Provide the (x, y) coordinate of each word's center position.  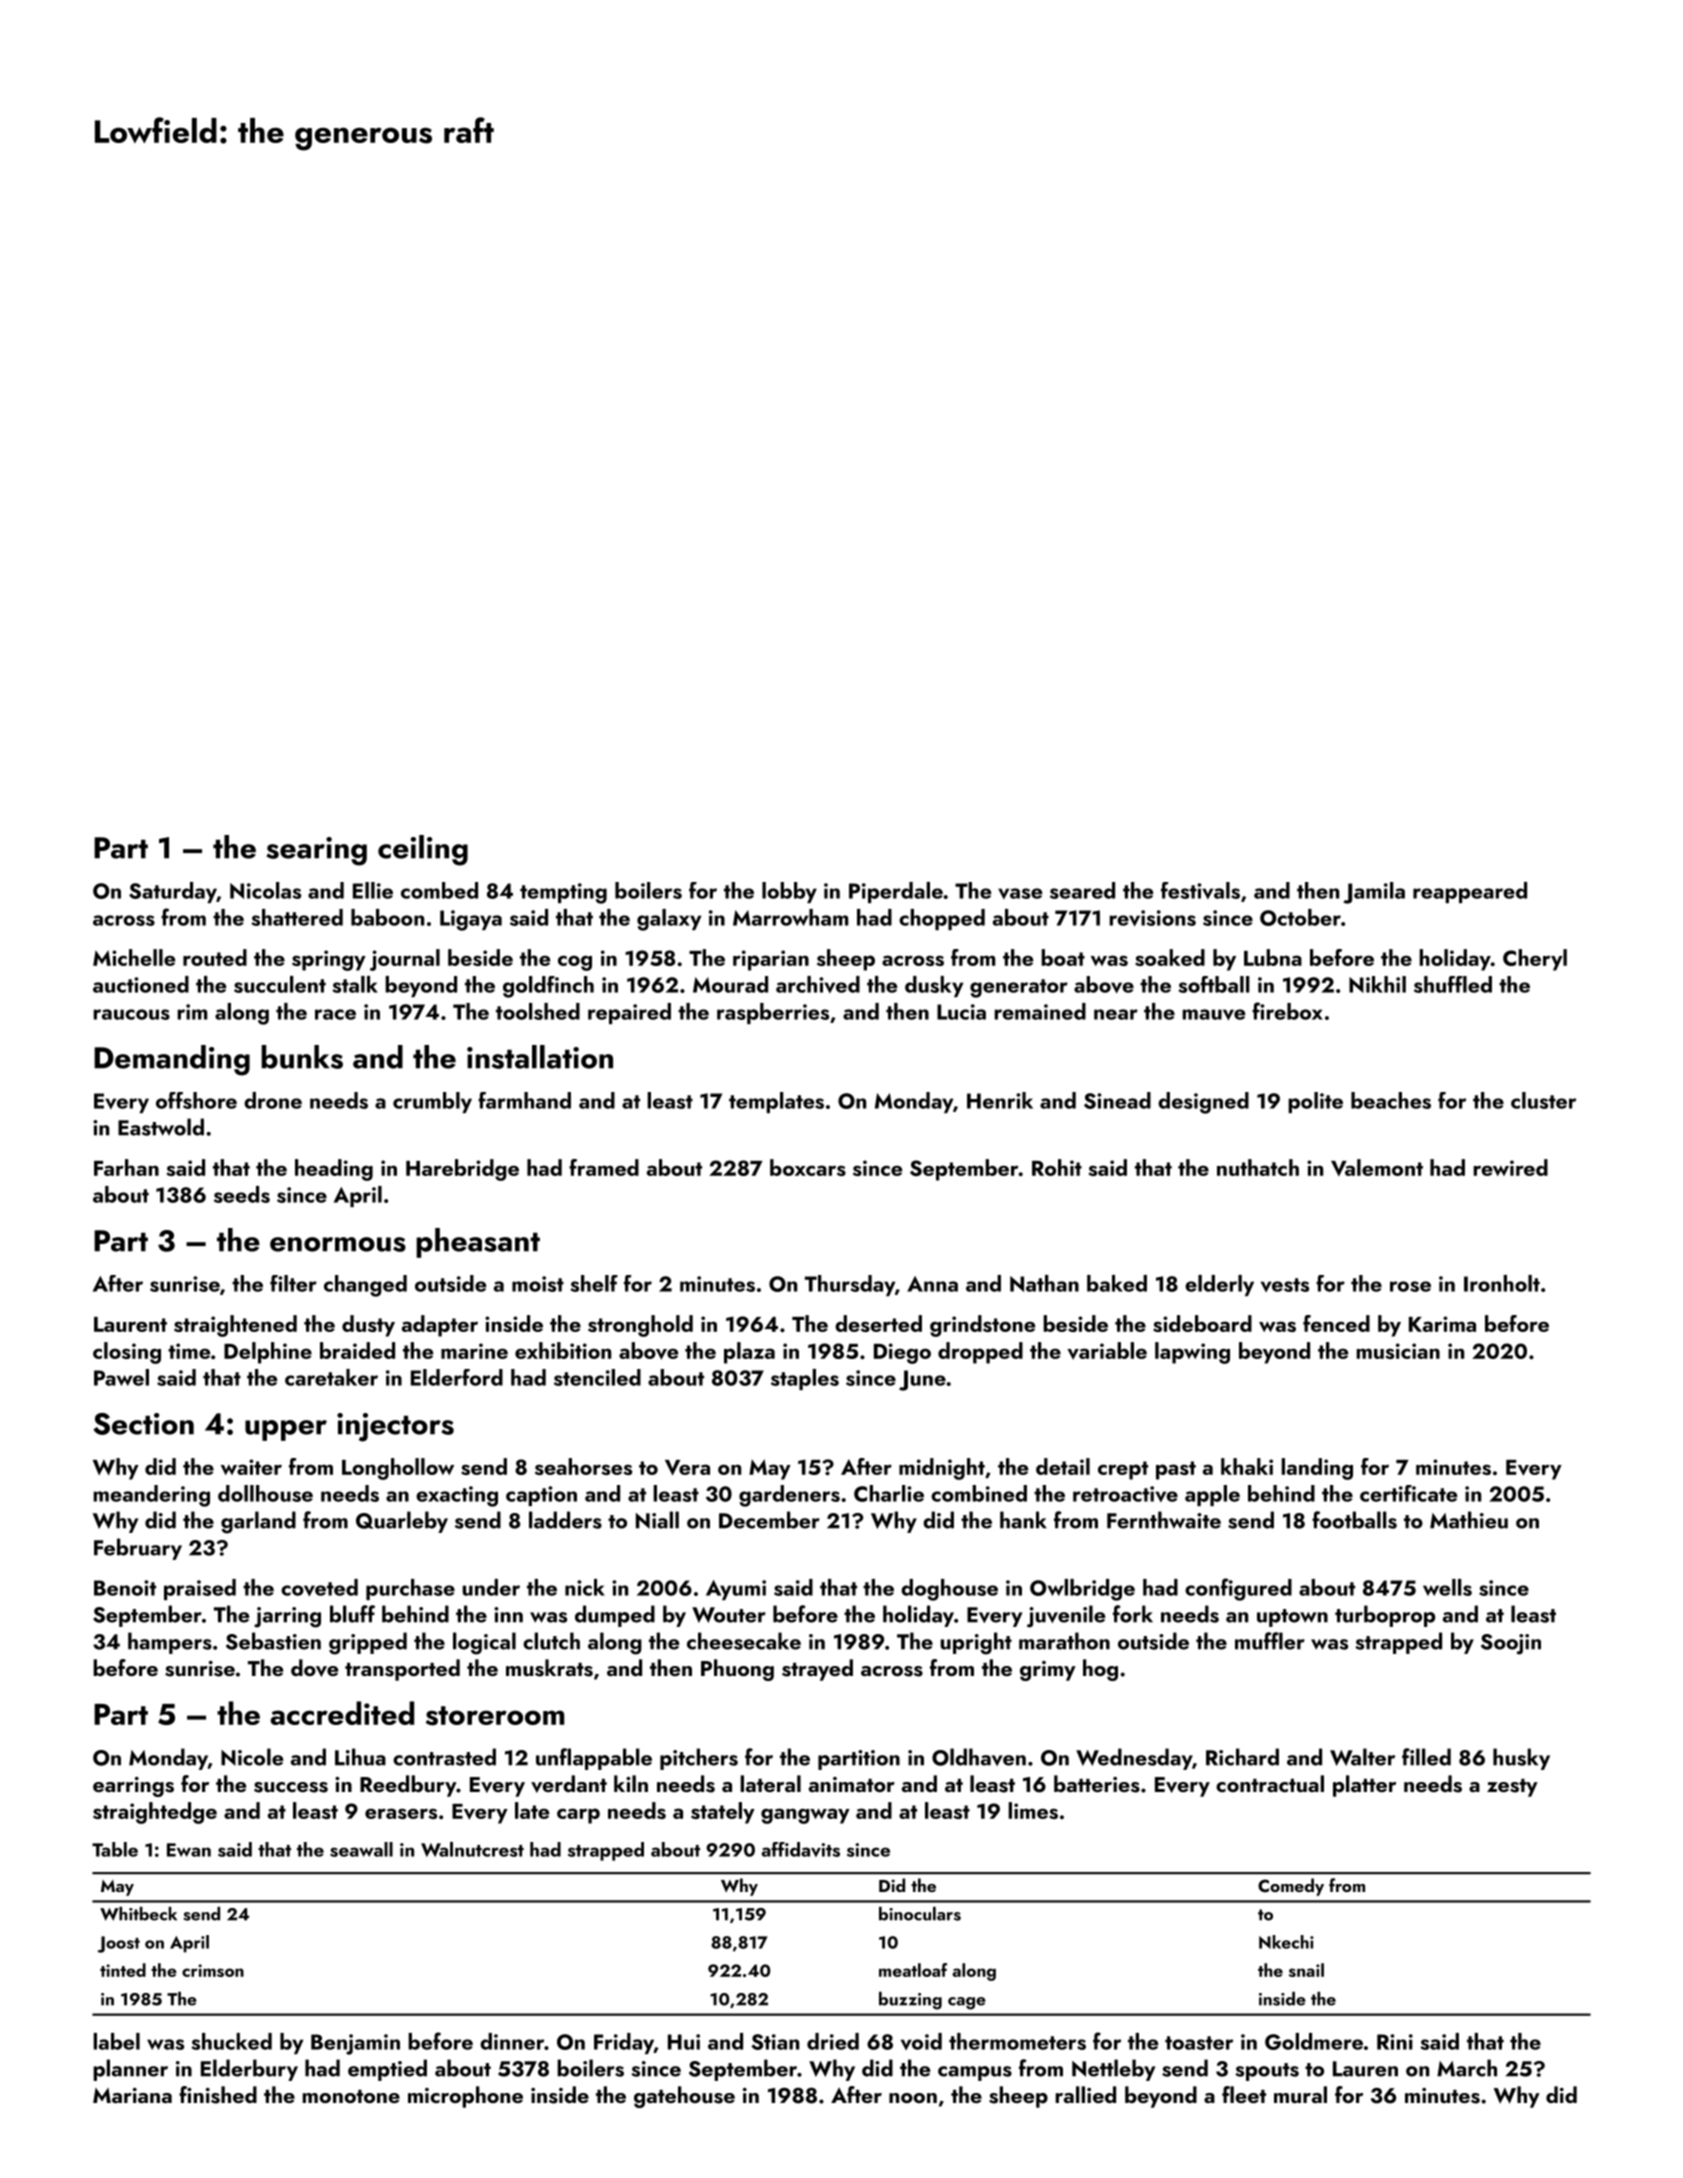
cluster (1543, 1100)
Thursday (850, 1285)
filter (293, 1283)
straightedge (155, 1813)
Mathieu (1469, 1520)
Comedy (1291, 1887)
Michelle (134, 957)
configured (1238, 1589)
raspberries (773, 1013)
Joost (118, 1944)
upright (976, 1643)
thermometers (1017, 2041)
